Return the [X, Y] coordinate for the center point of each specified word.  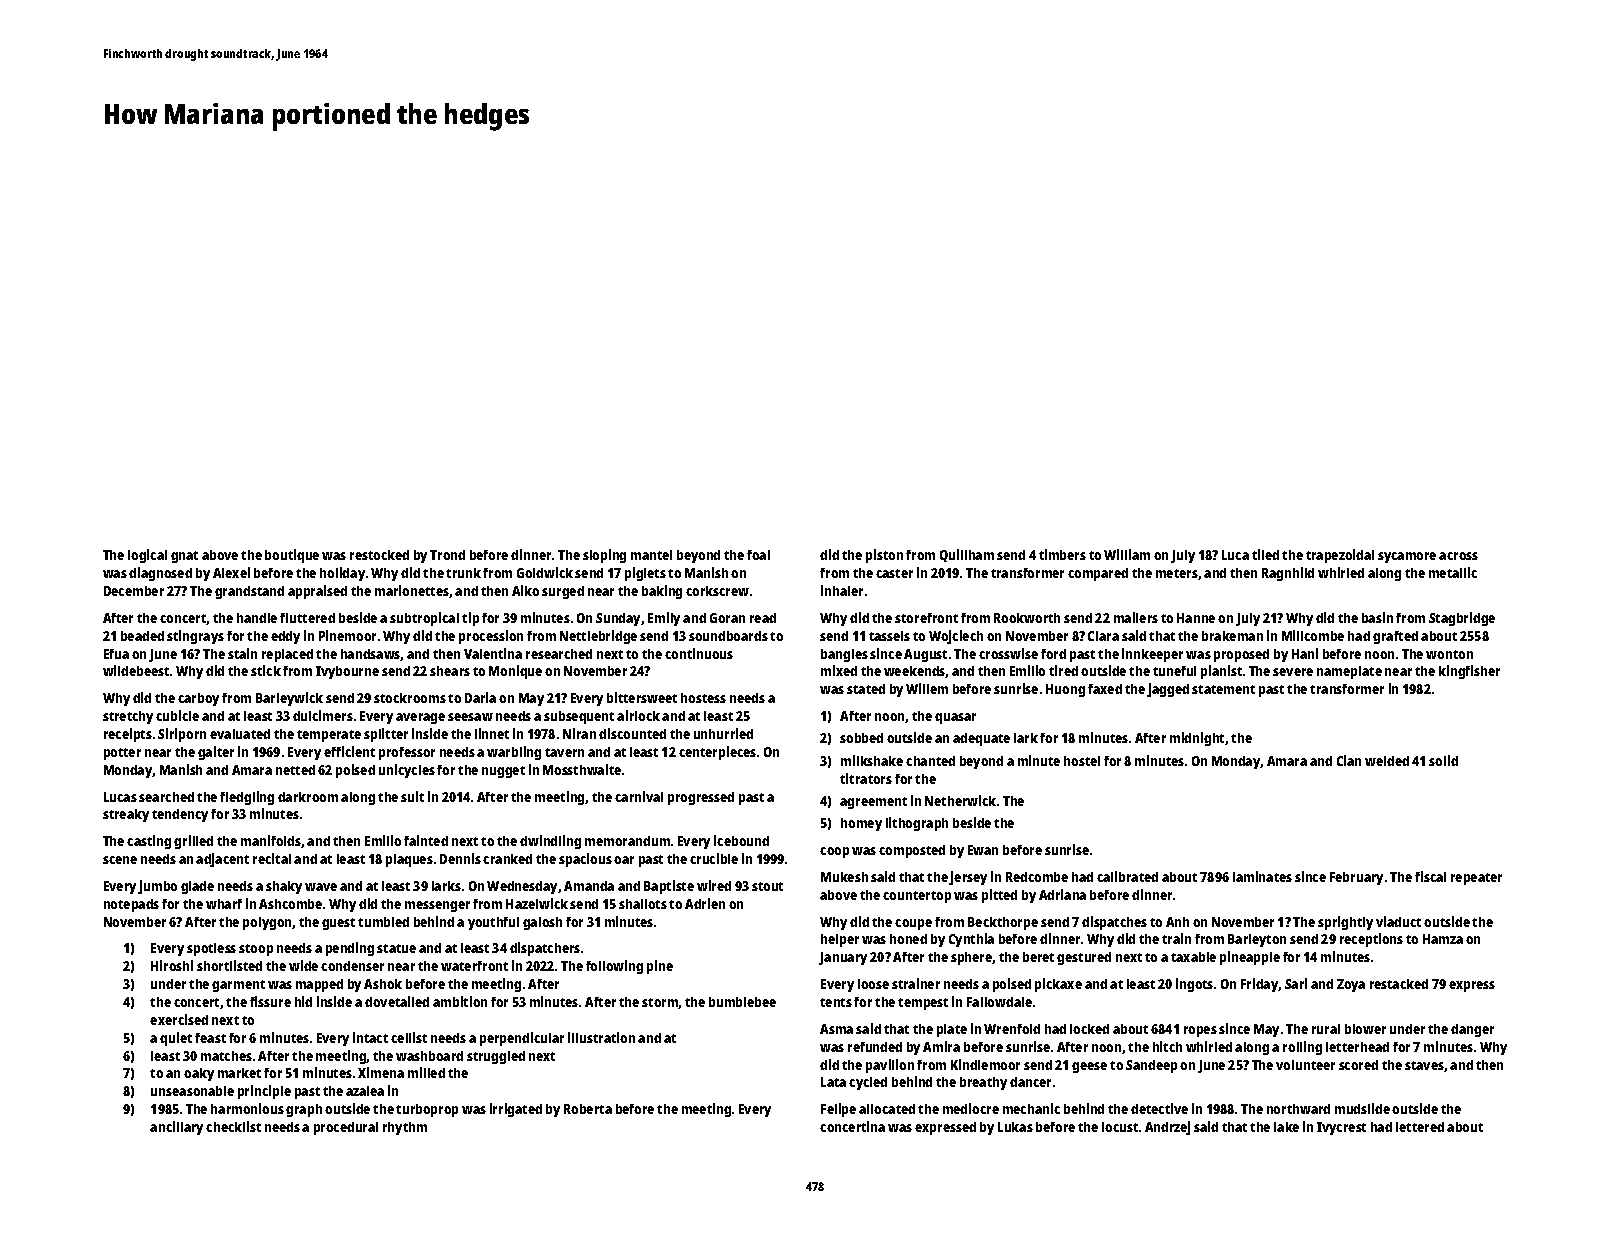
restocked [379, 555]
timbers [1062, 554]
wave [321, 887]
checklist [233, 1126]
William [1127, 554]
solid [1443, 760]
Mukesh [844, 877]
